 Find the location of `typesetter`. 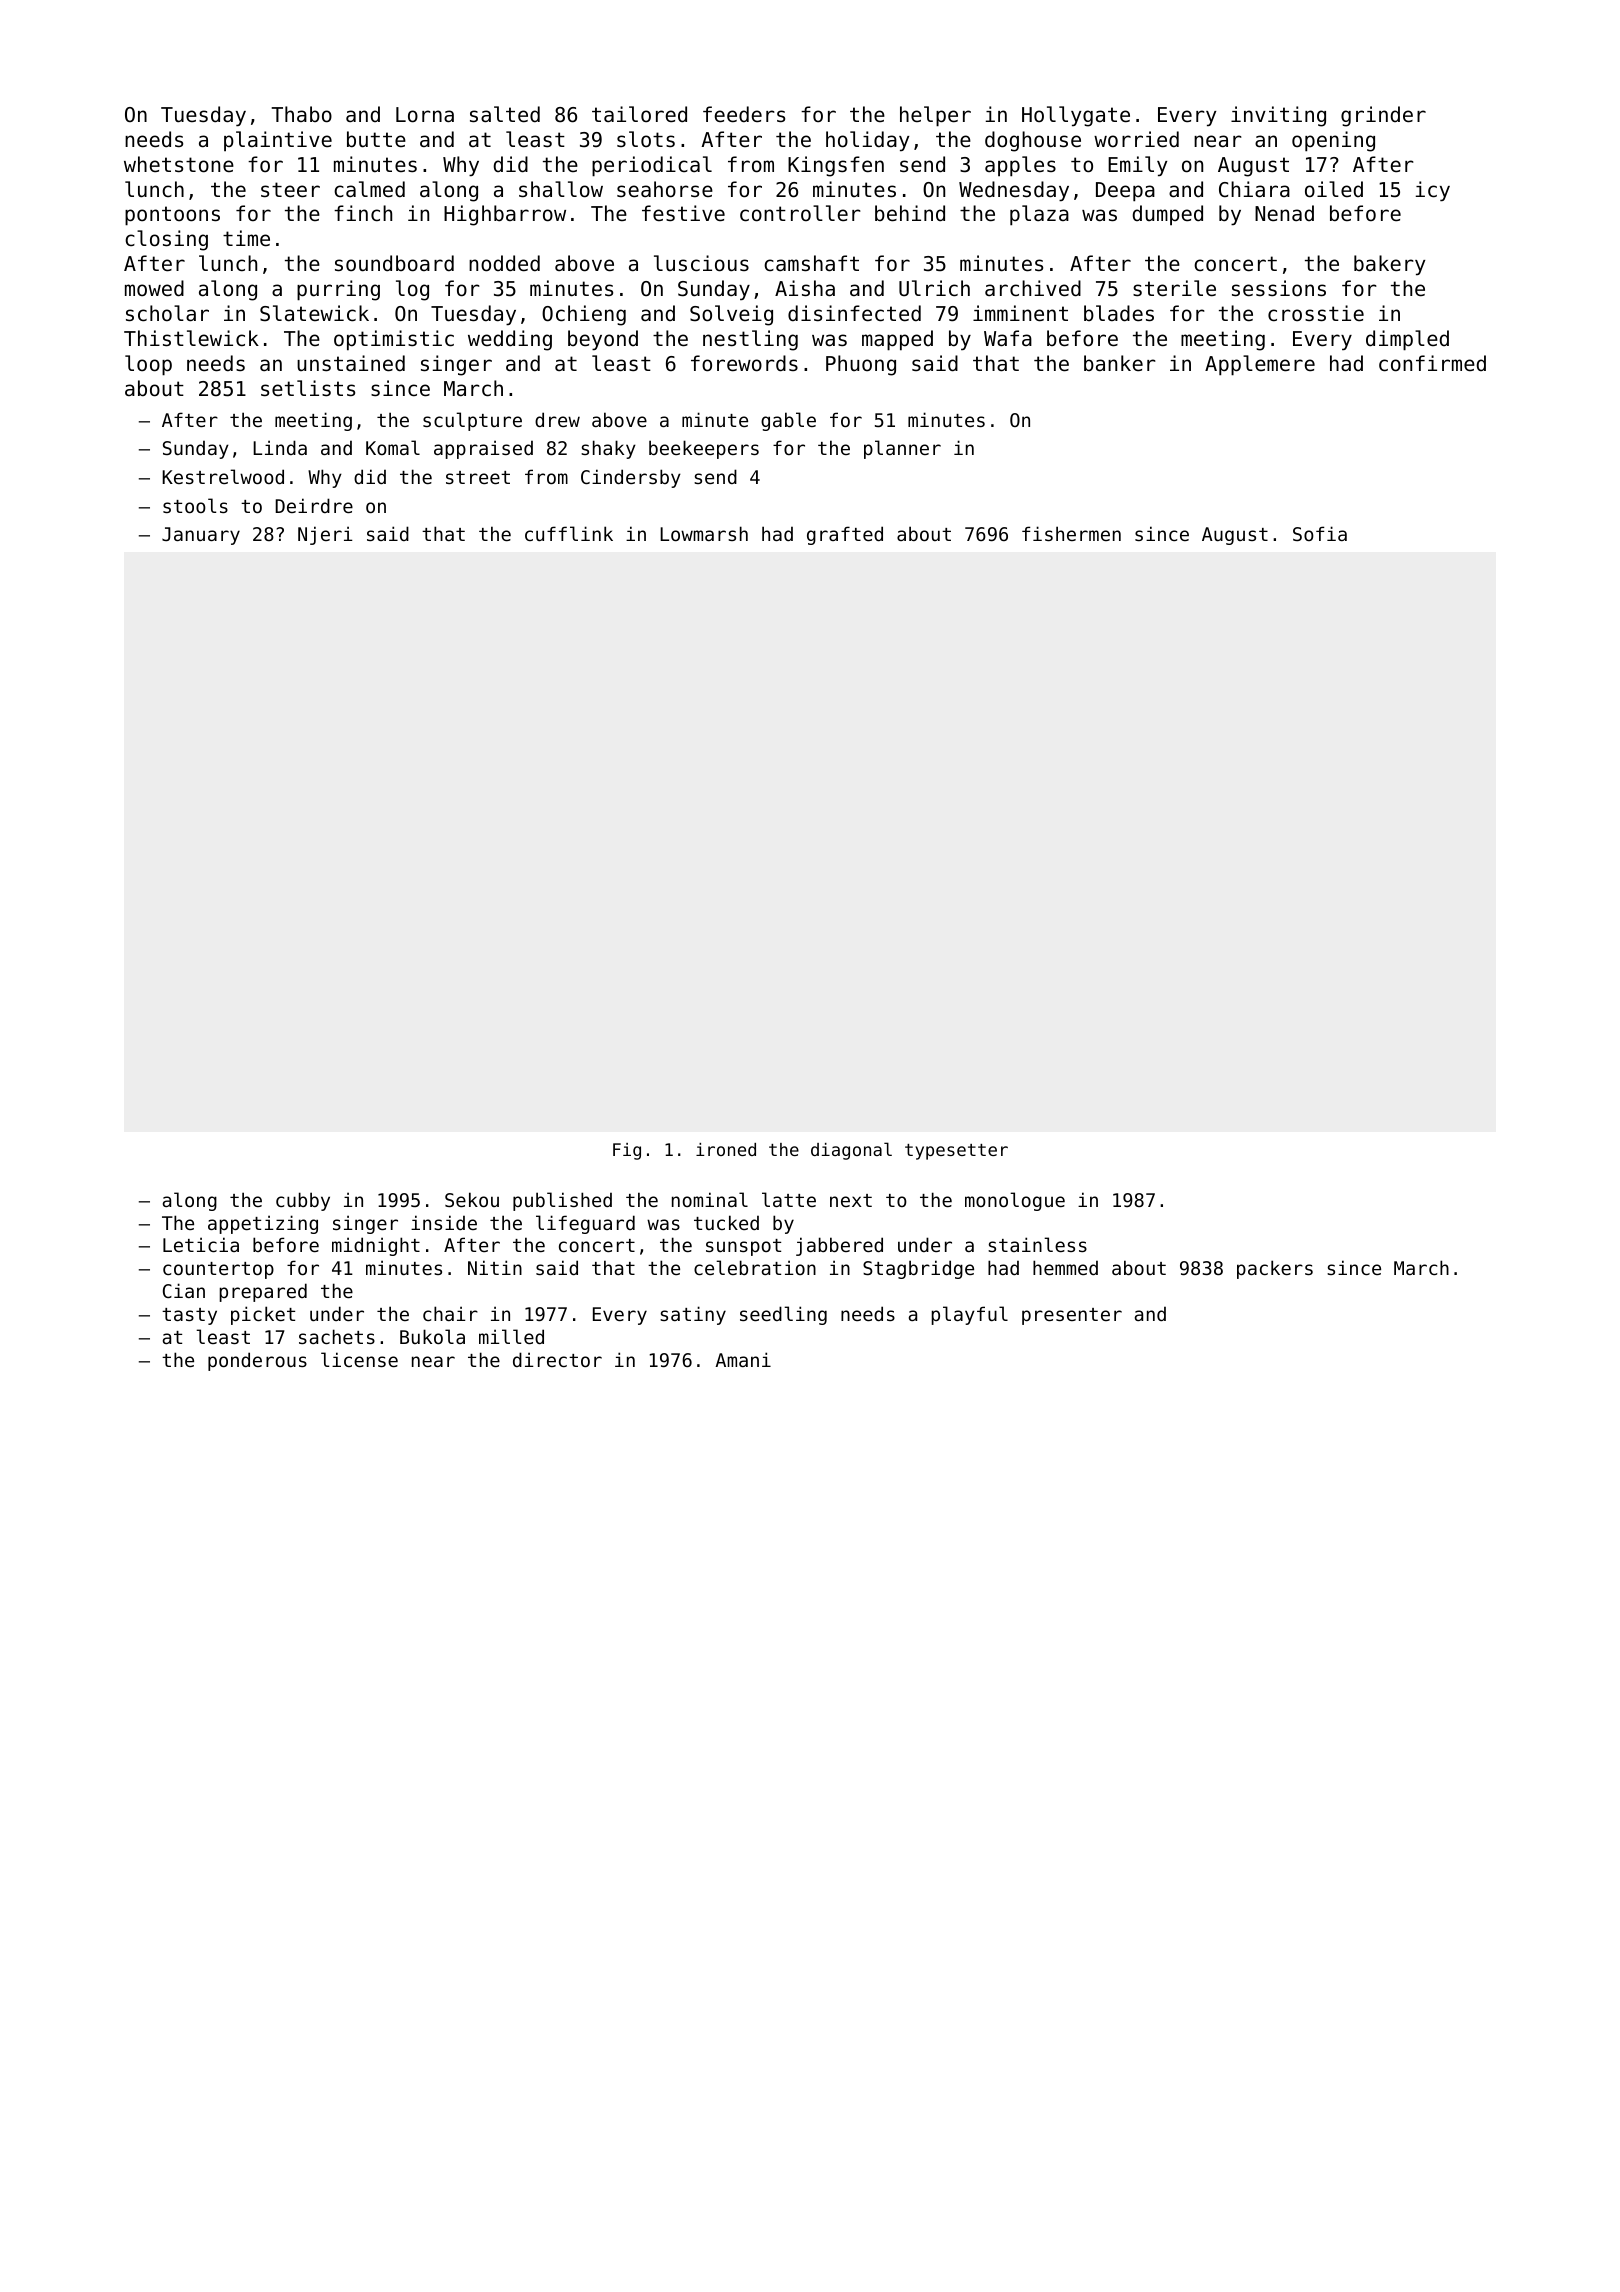

typesetter is located at coordinates (956, 1152).
